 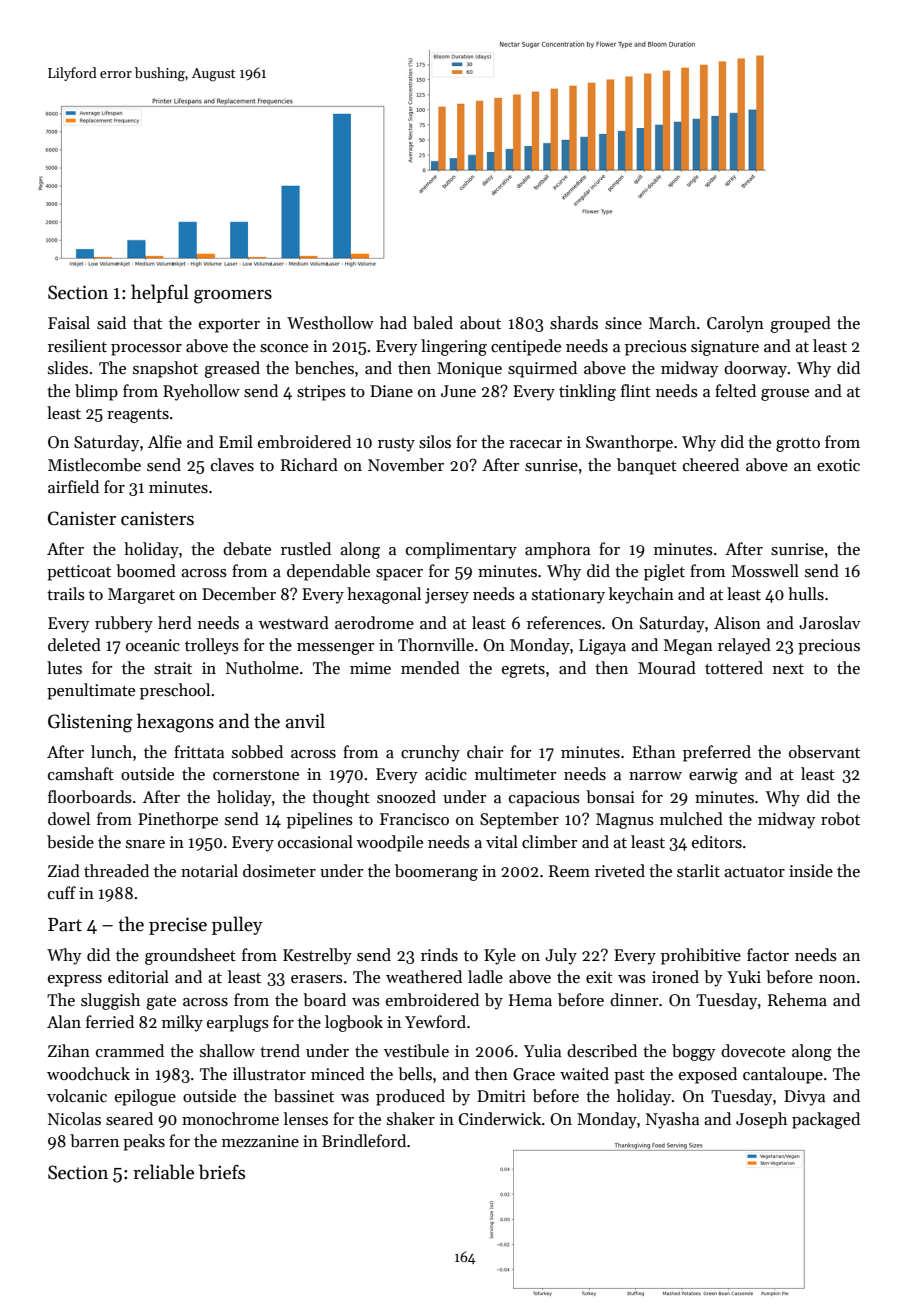 I want to click on reliable, so click(x=163, y=1172).
